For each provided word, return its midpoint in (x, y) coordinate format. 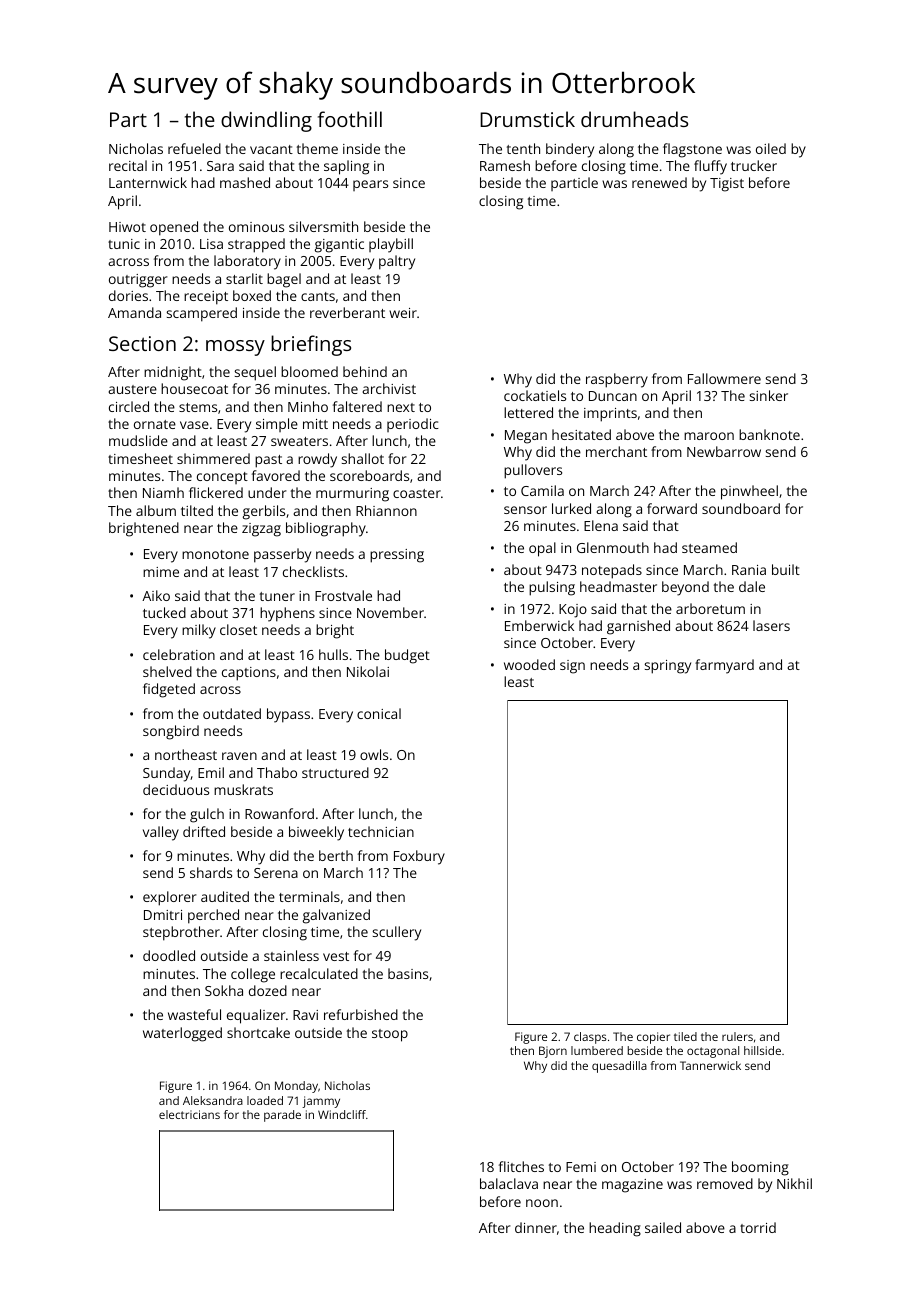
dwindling (266, 121)
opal (542, 549)
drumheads (634, 119)
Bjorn (553, 1052)
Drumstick (527, 119)
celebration (179, 654)
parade (282, 1116)
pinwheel (749, 492)
